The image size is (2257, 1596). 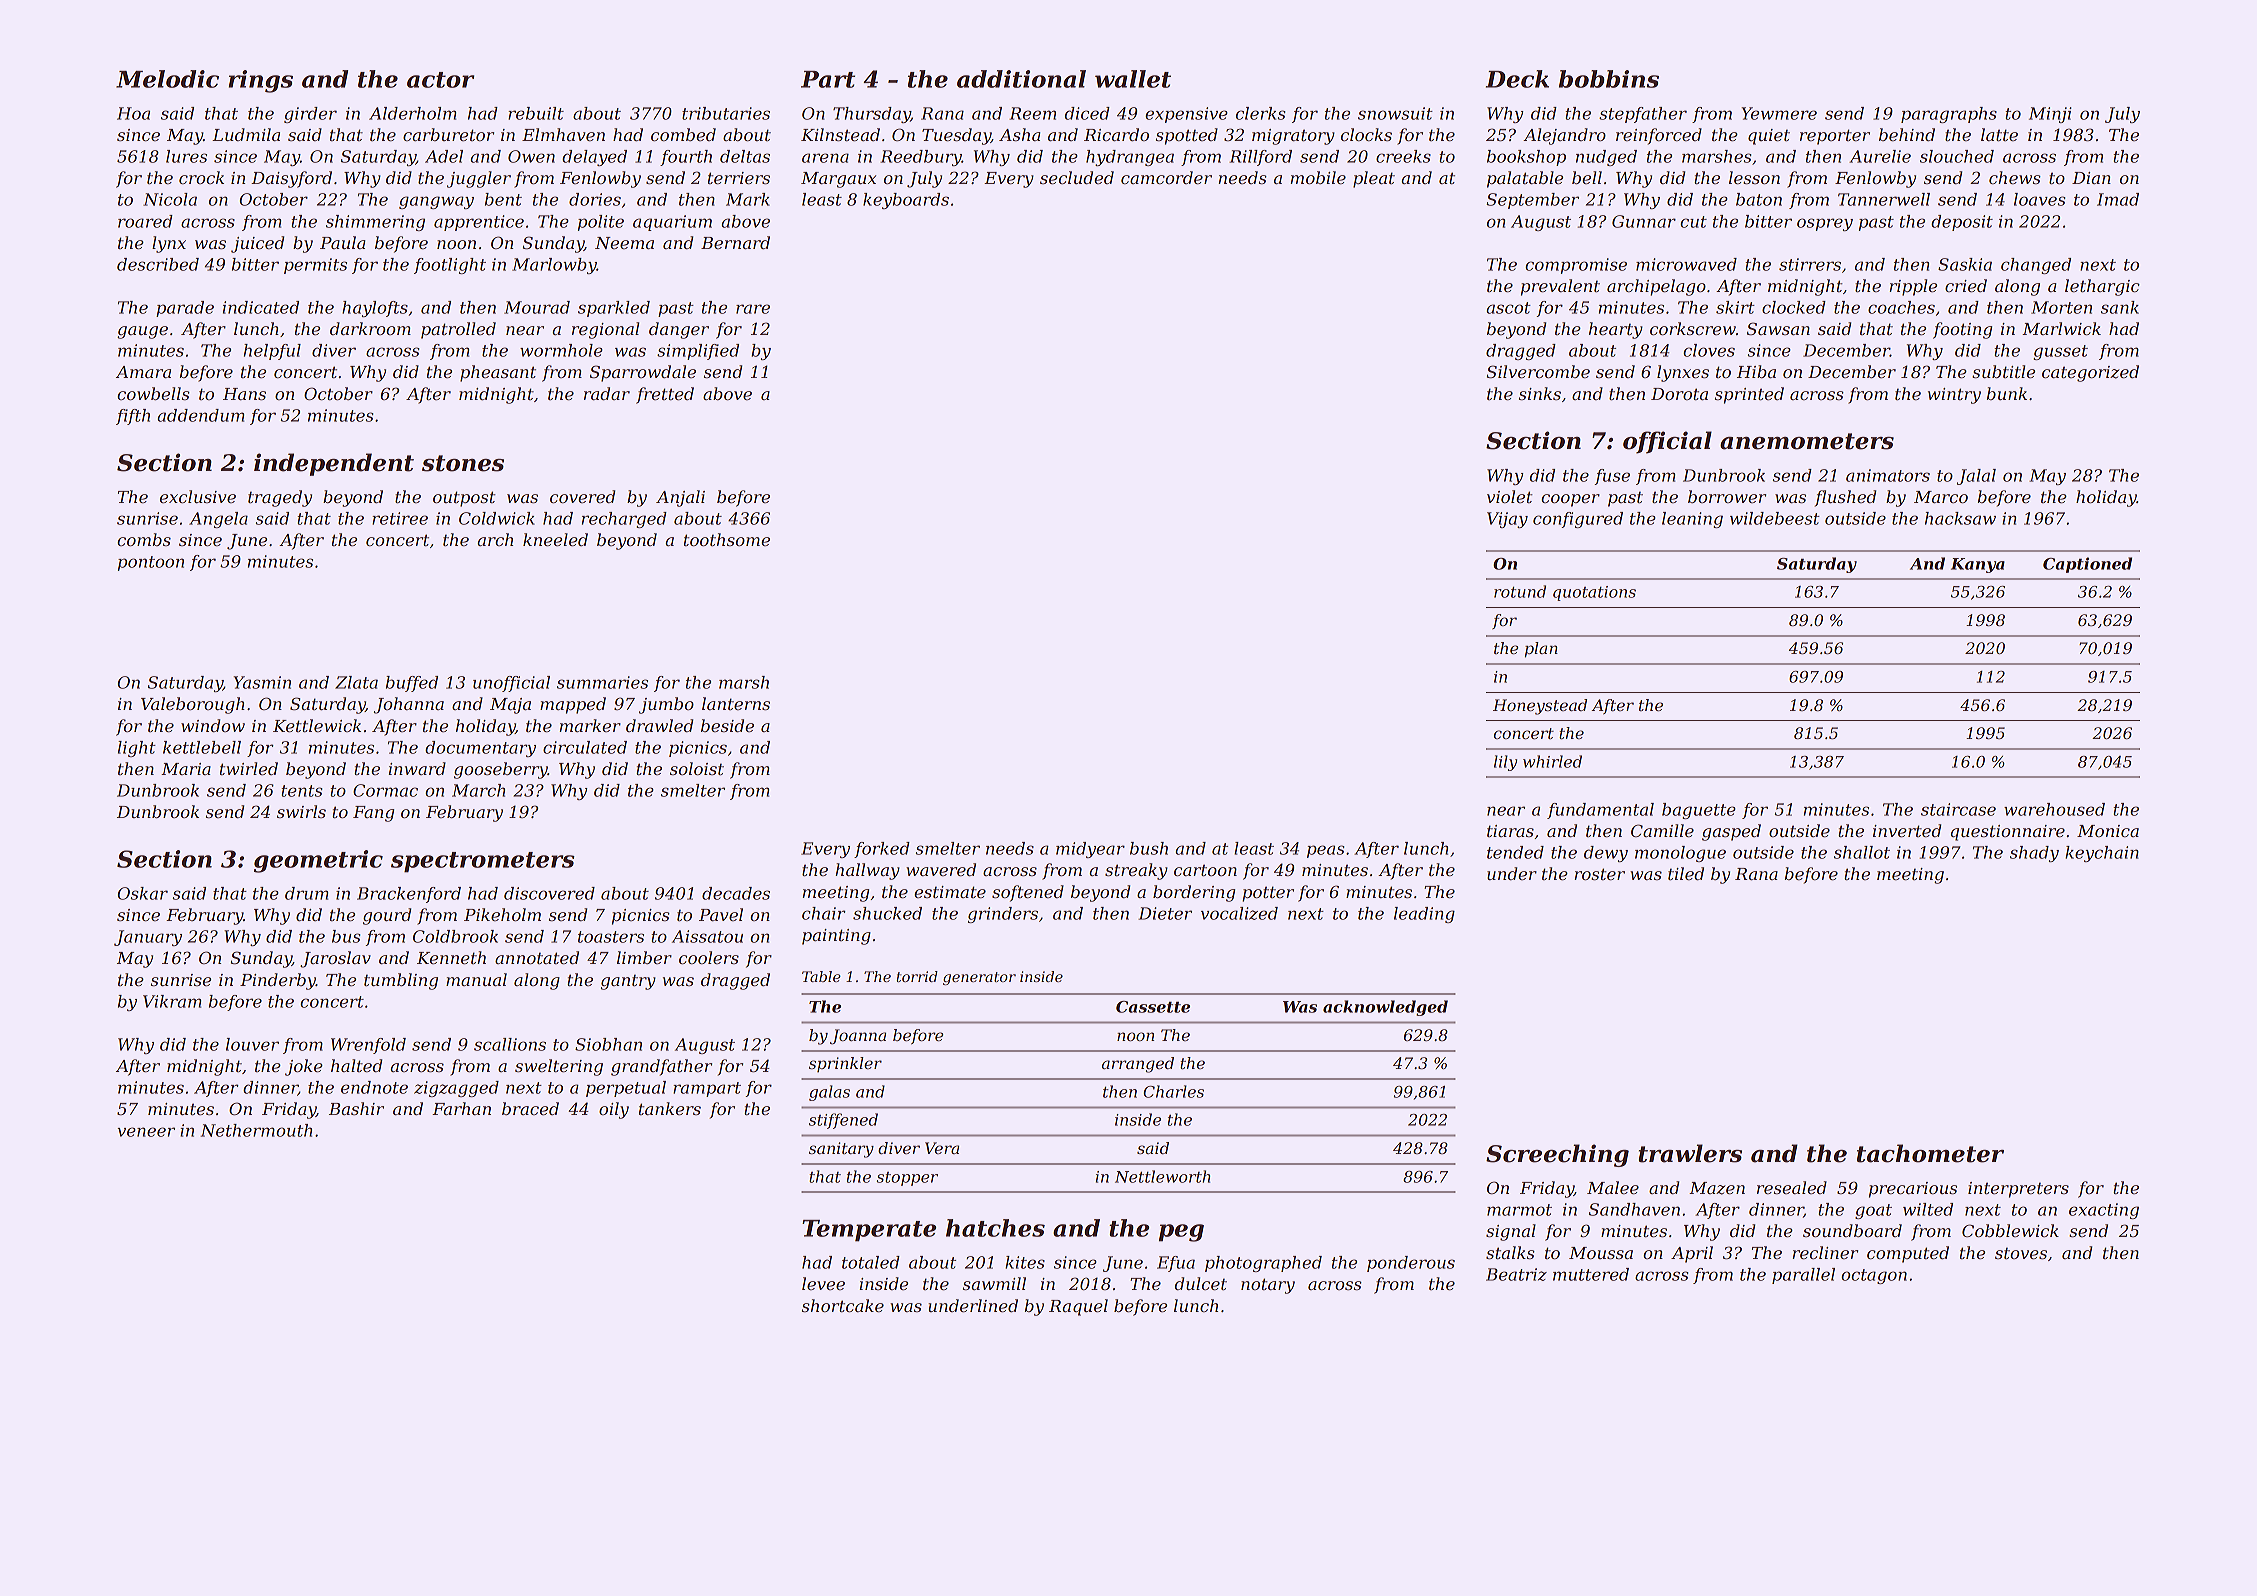 I want to click on Captioned, so click(x=2087, y=565).
